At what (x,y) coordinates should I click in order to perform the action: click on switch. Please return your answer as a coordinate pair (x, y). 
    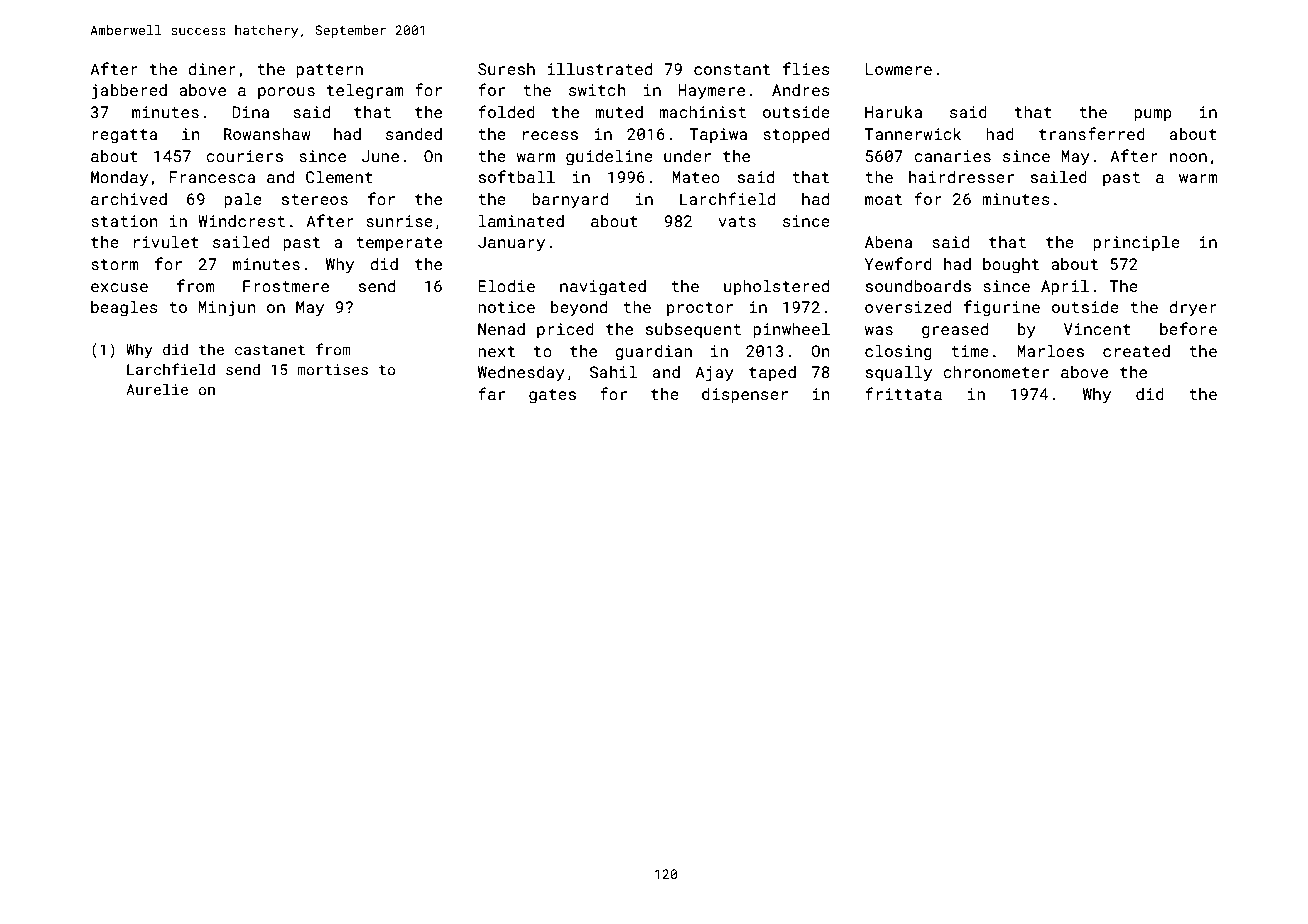
    Looking at the image, I should click on (597, 90).
